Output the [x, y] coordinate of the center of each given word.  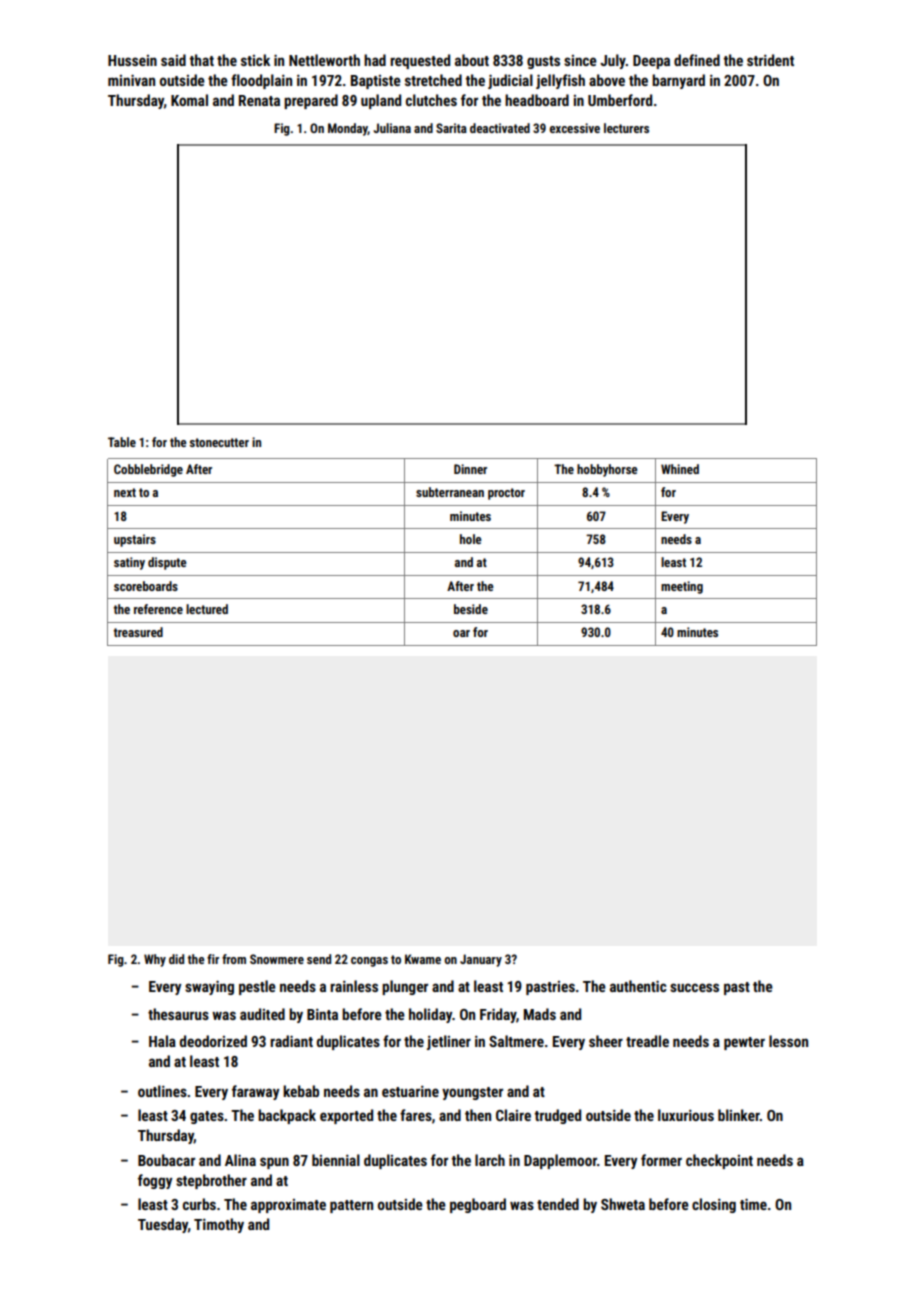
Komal [189, 100]
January [481, 960]
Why [155, 960]
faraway [255, 1092]
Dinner [470, 469]
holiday [430, 1015]
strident [770, 60]
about [472, 60]
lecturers [626, 128]
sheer [606, 1041]
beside [471, 609]
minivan [131, 80]
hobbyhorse [607, 470]
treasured [138, 632]
